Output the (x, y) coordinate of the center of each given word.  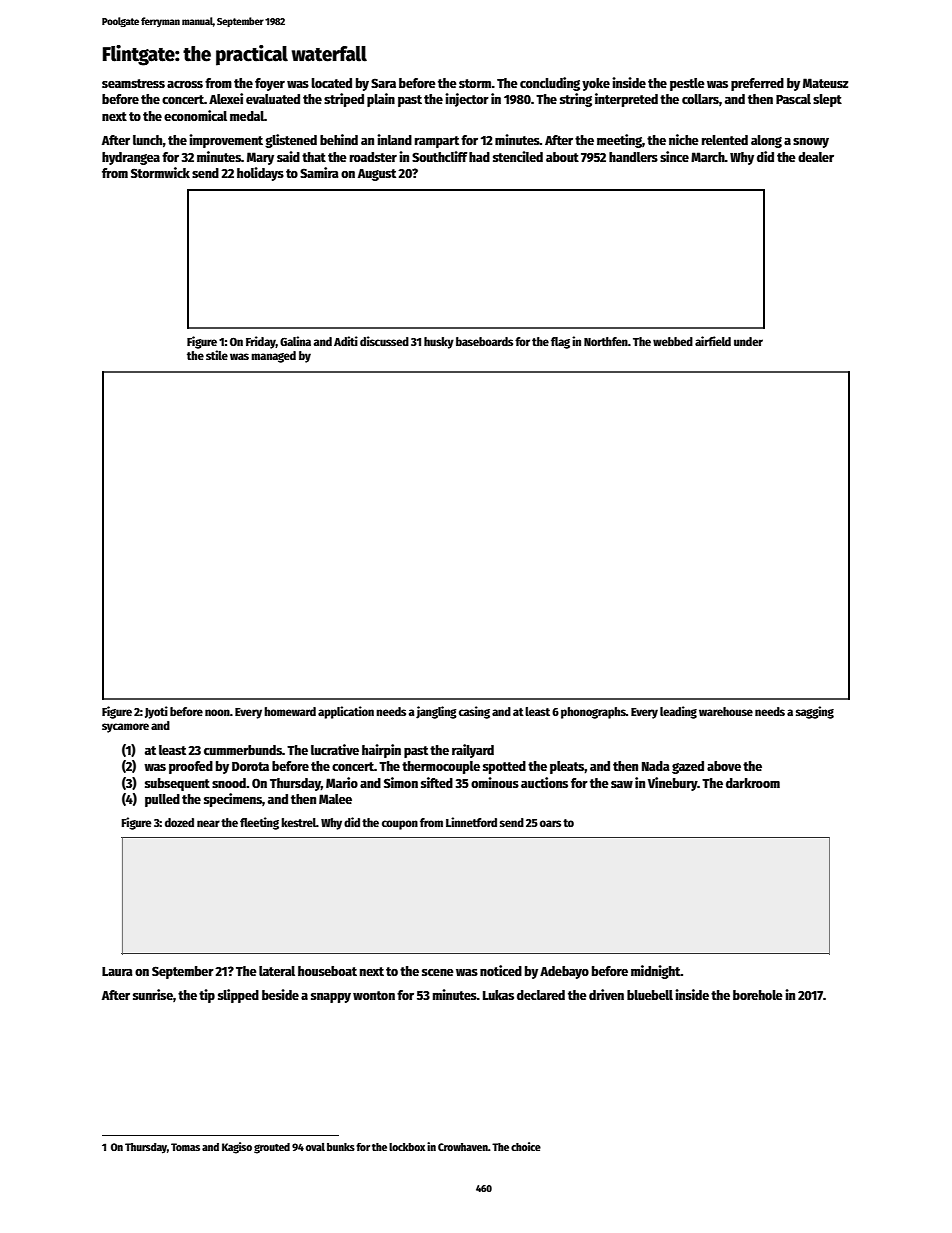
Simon (401, 782)
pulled (162, 800)
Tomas (185, 1147)
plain (381, 100)
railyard (473, 751)
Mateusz (825, 83)
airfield (713, 341)
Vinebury (673, 784)
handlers (633, 157)
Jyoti (156, 712)
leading (678, 712)
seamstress (133, 83)
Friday (261, 342)
